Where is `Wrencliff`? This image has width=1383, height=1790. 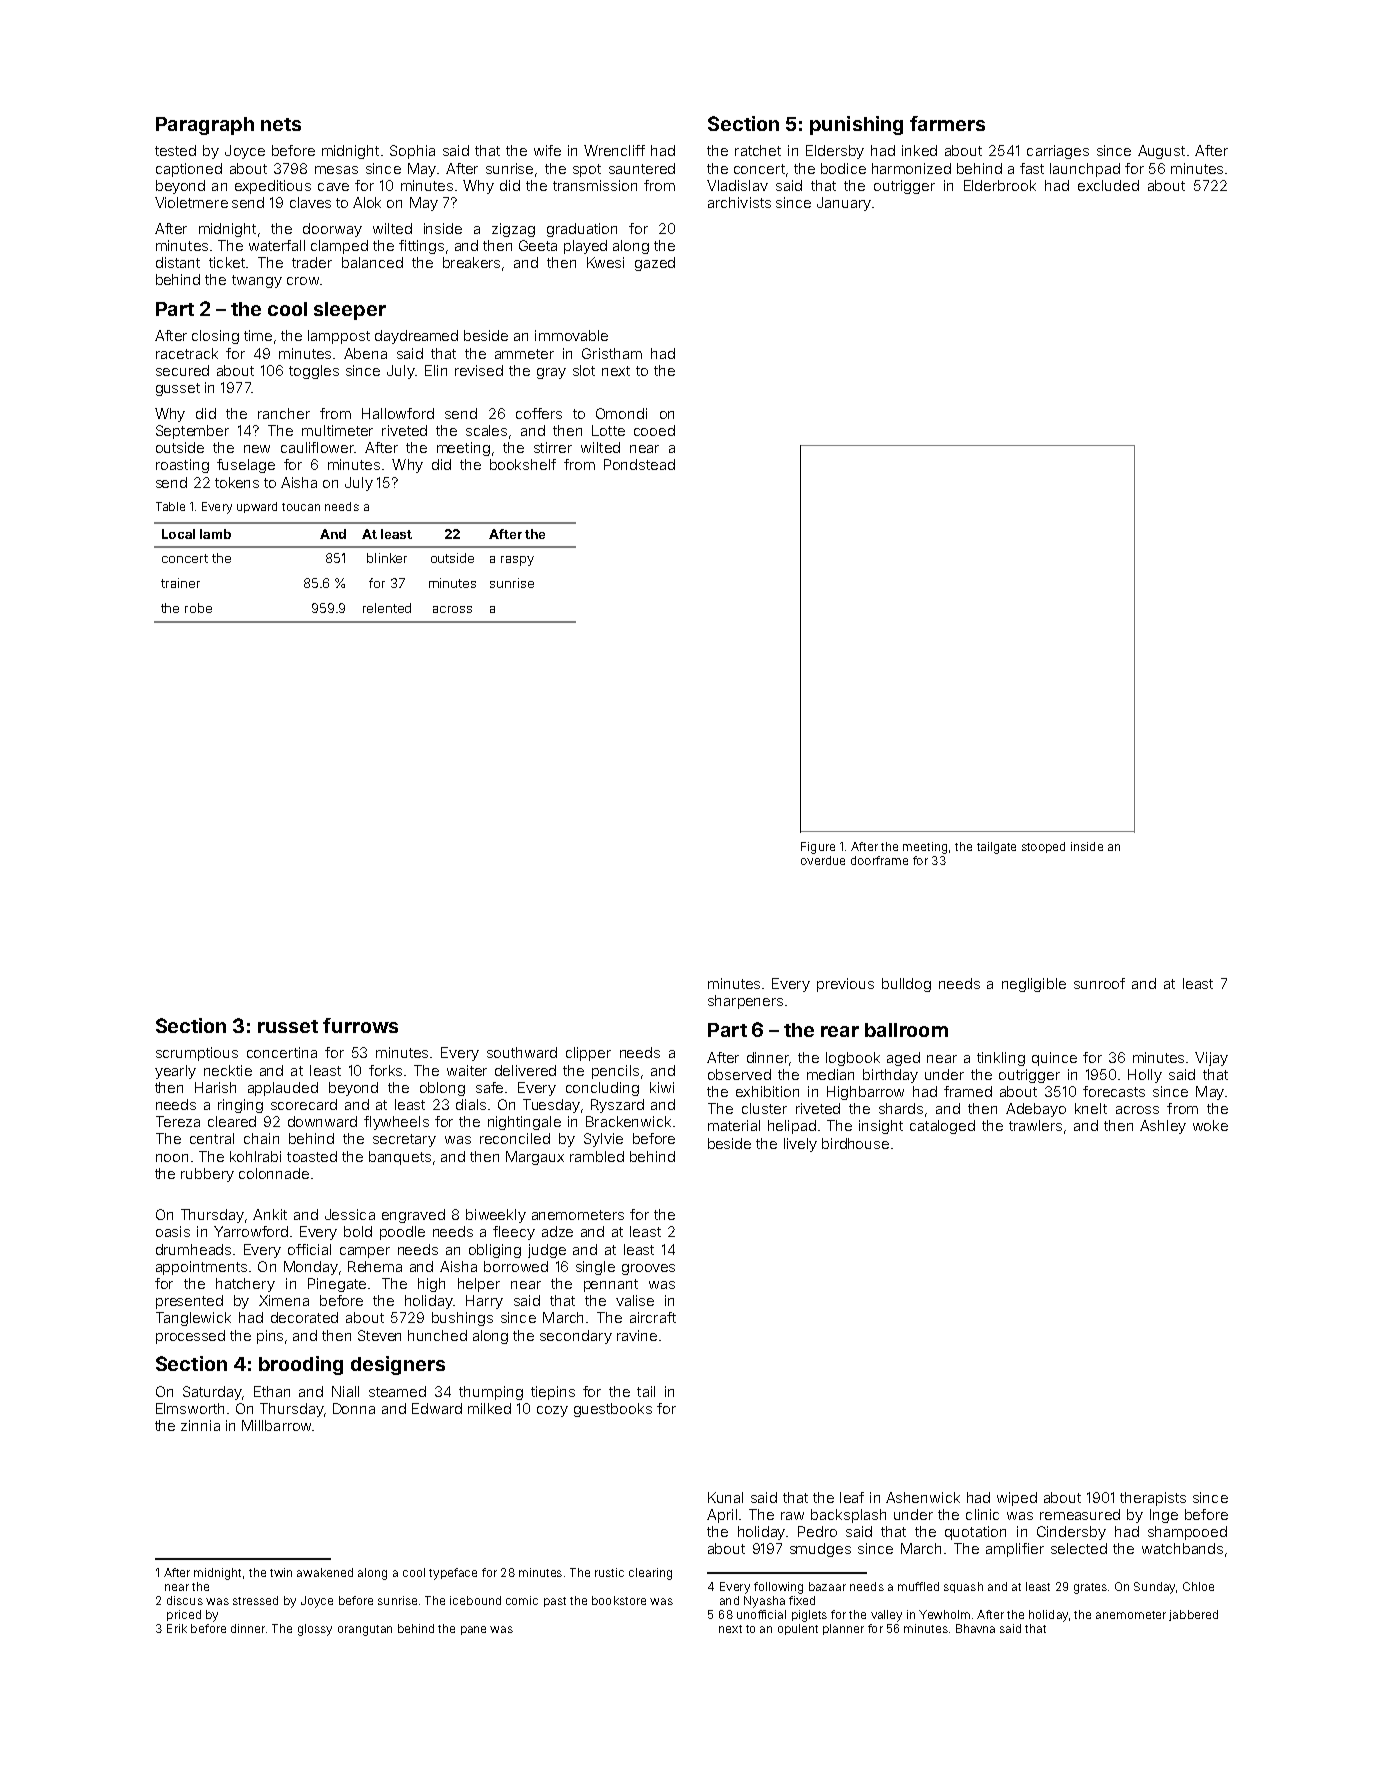
Wrencliff is located at coordinates (614, 150).
